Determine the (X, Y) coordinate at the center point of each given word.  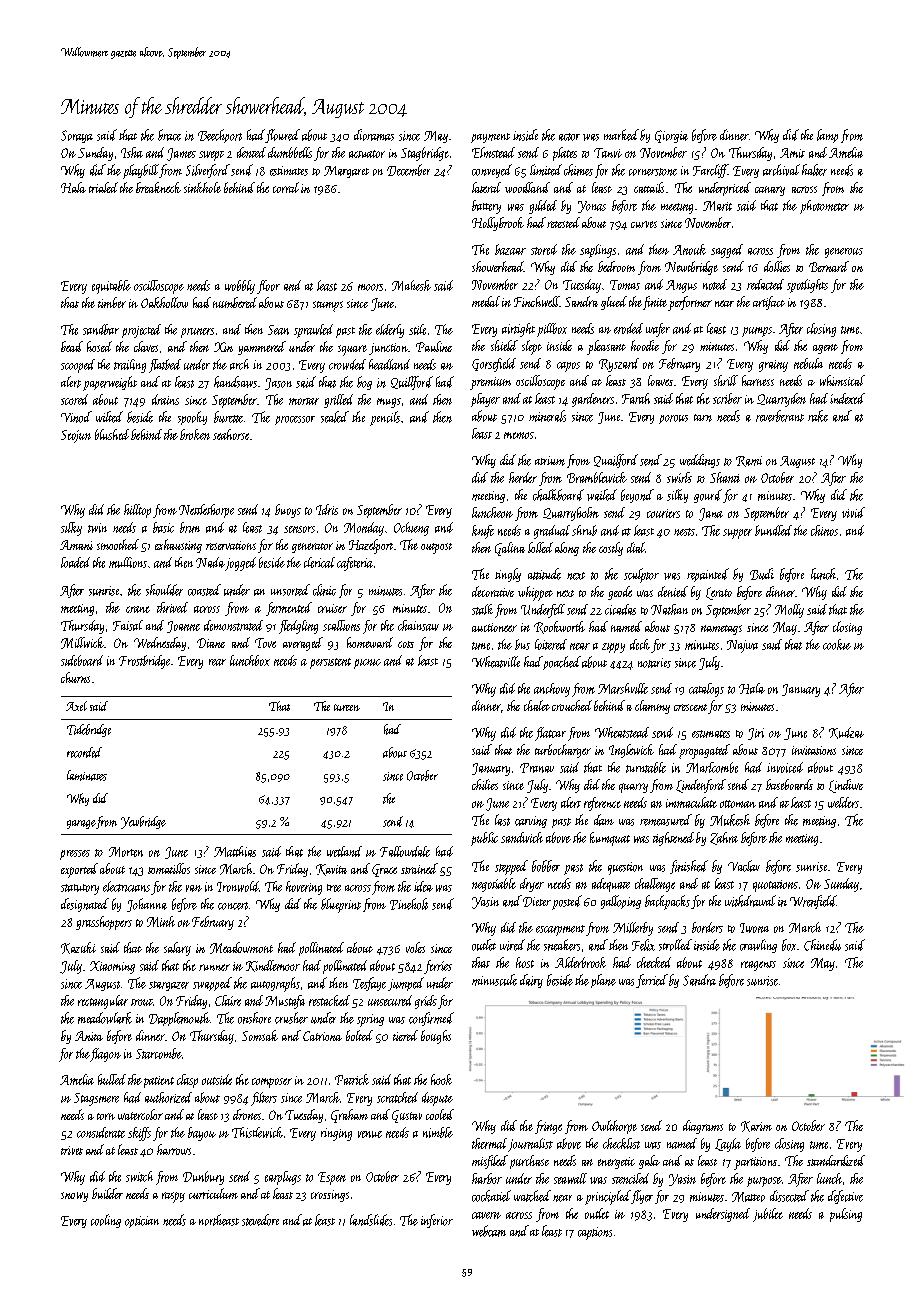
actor (569, 137)
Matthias (235, 851)
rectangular (103, 1002)
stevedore (260, 1220)
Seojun (76, 436)
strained (419, 868)
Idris (327, 509)
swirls (679, 477)
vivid (853, 512)
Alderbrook (580, 962)
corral (286, 187)
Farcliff (710, 171)
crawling (758, 946)
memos (519, 435)
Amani (76, 545)
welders (843, 802)
